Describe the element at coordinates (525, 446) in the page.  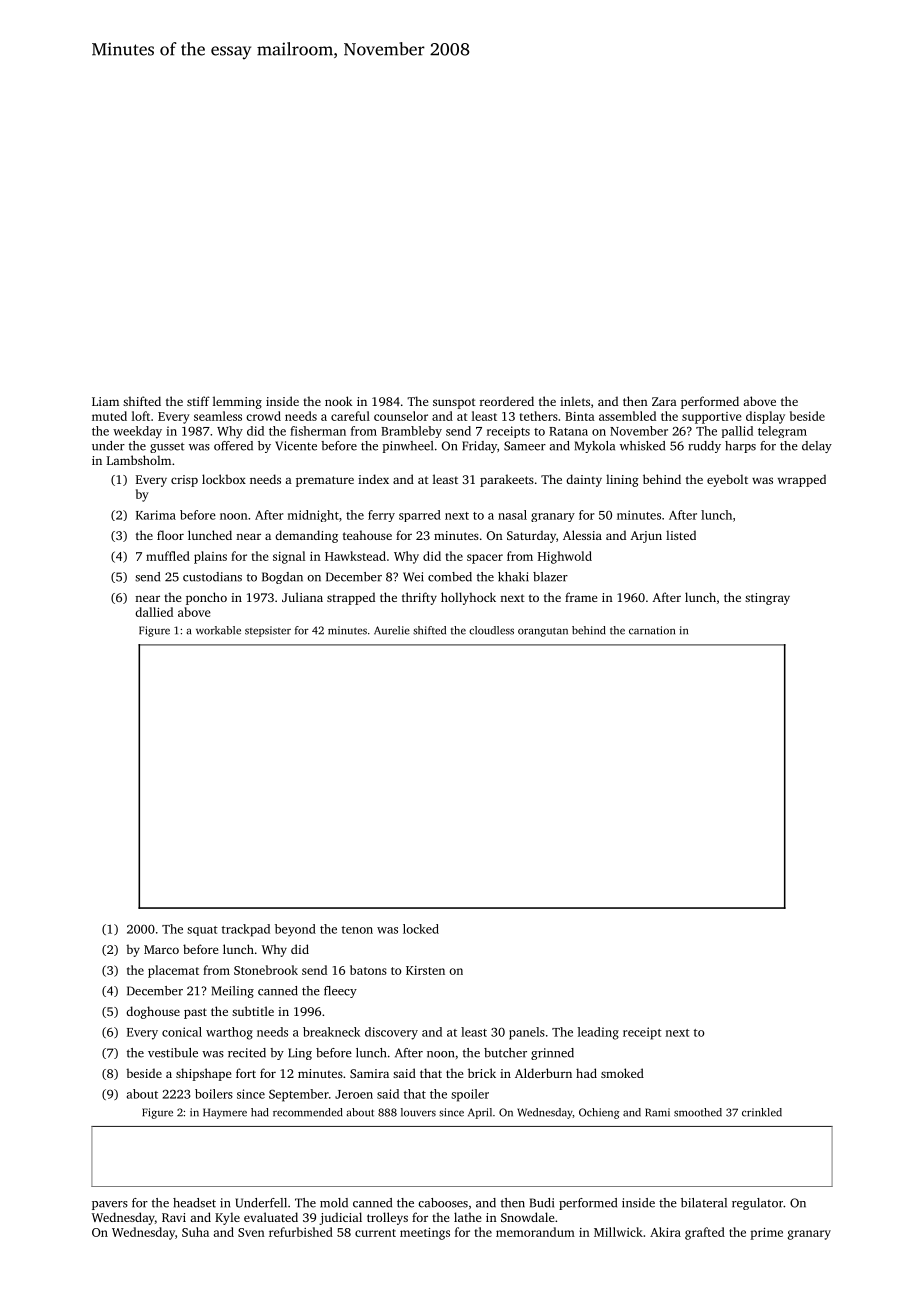
I see `Sameer` at that location.
